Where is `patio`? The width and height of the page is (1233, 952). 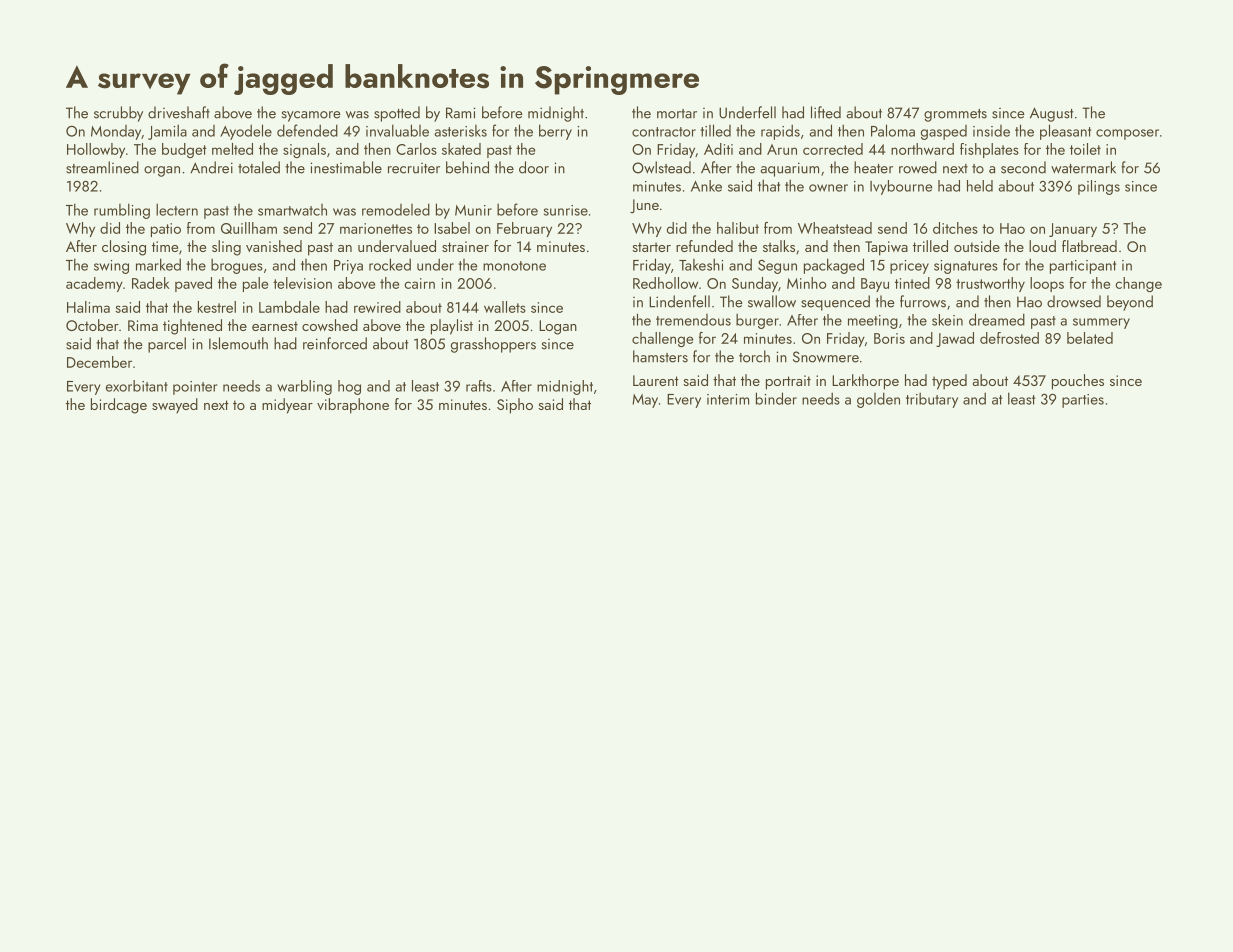
patio is located at coordinates (166, 230).
